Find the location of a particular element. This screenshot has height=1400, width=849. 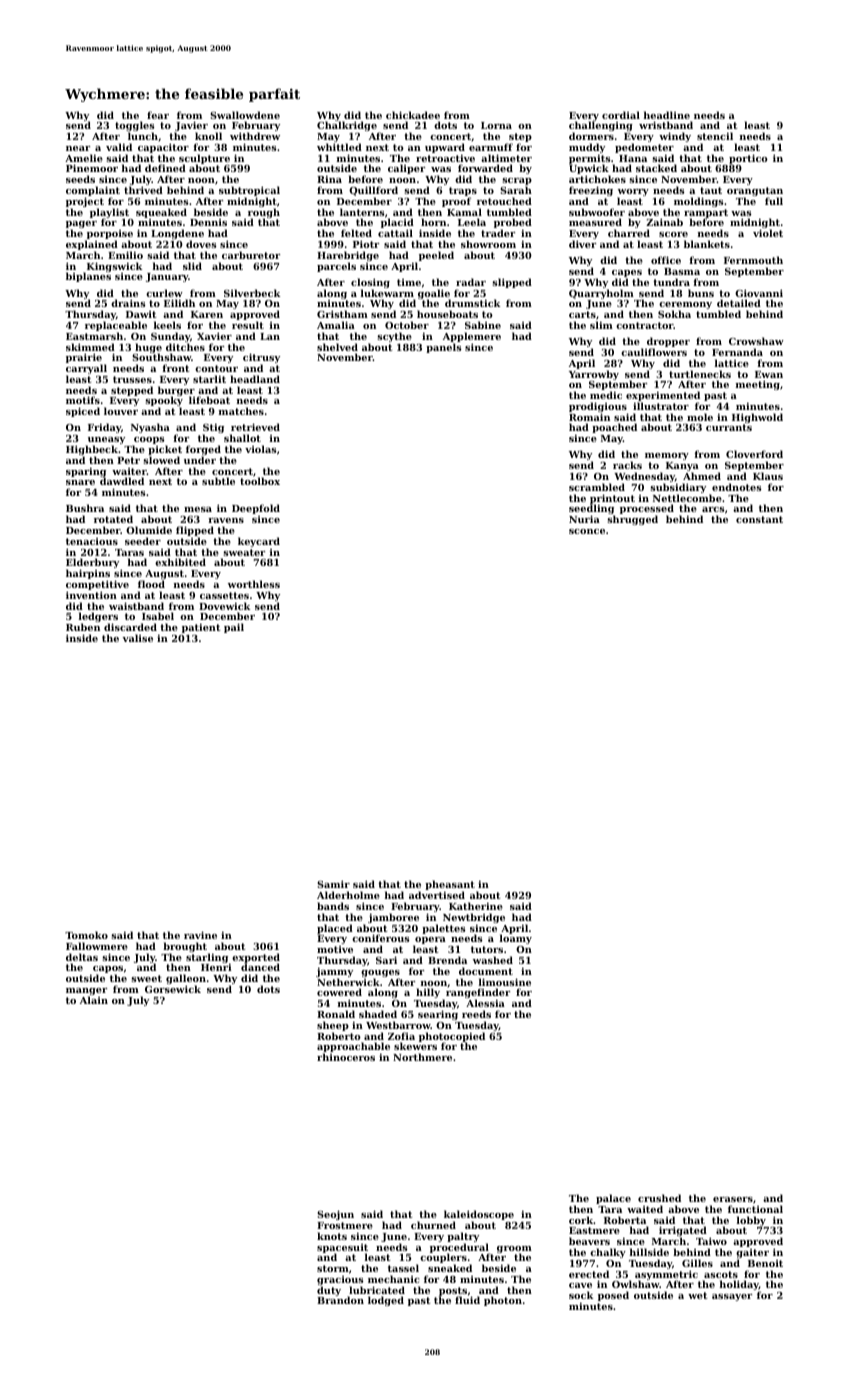

windy is located at coordinates (675, 137).
